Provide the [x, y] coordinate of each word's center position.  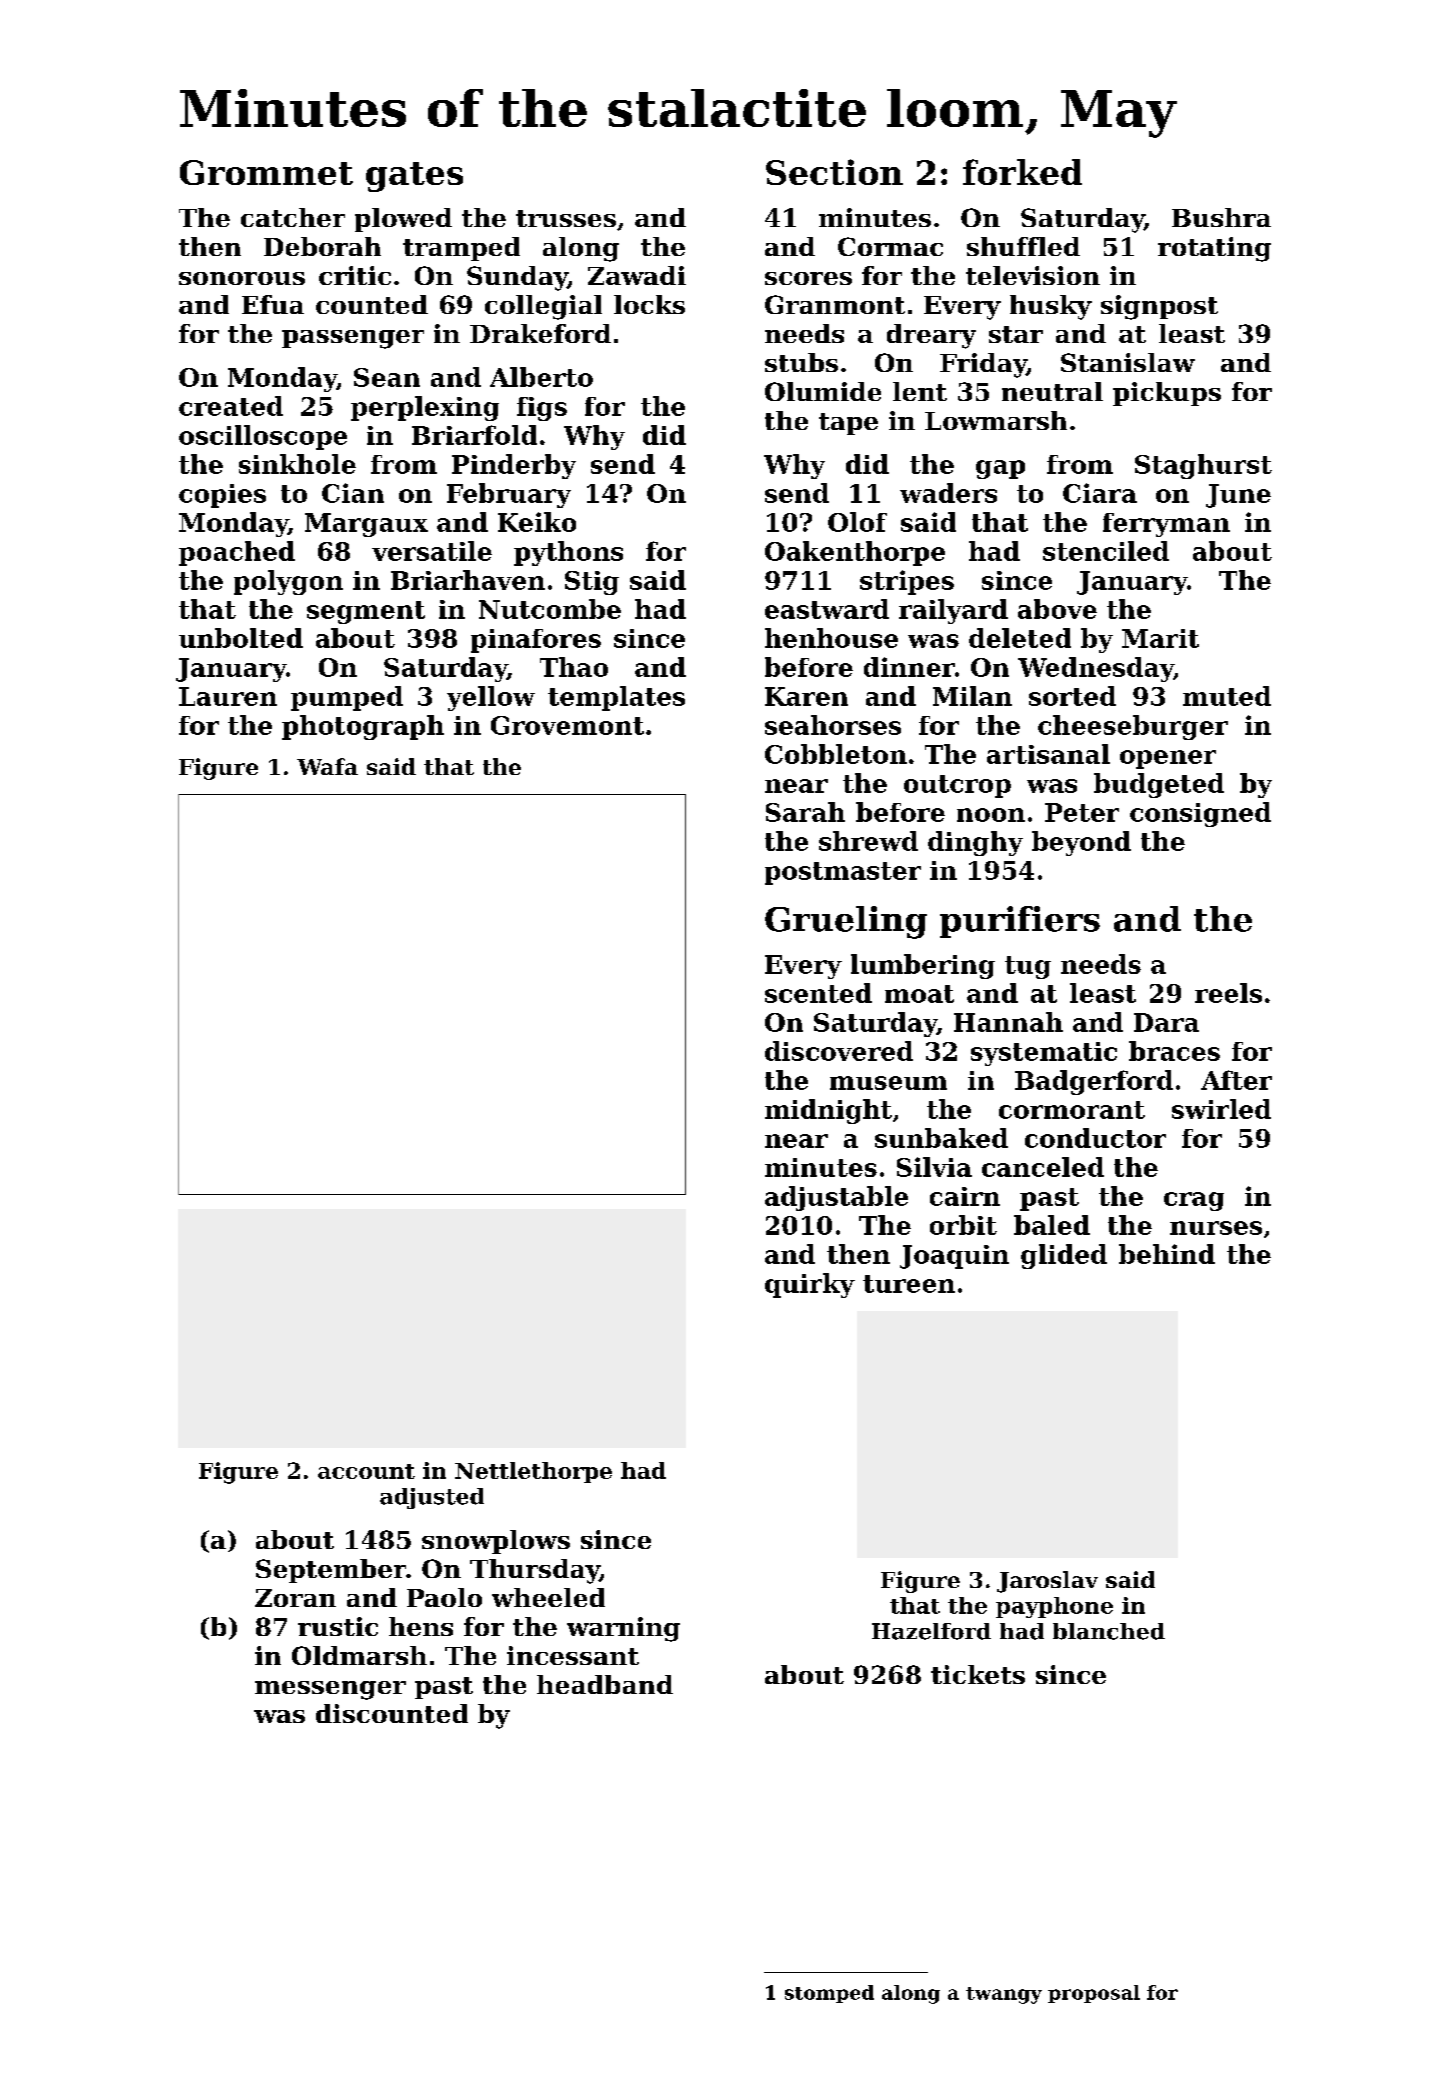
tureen [909, 1284]
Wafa [327, 766]
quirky [810, 1285]
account [366, 1471]
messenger [330, 1690]
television [1033, 275]
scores [808, 278]
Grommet [266, 172]
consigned [1200, 814]
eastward [827, 609]
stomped [829, 1994]
